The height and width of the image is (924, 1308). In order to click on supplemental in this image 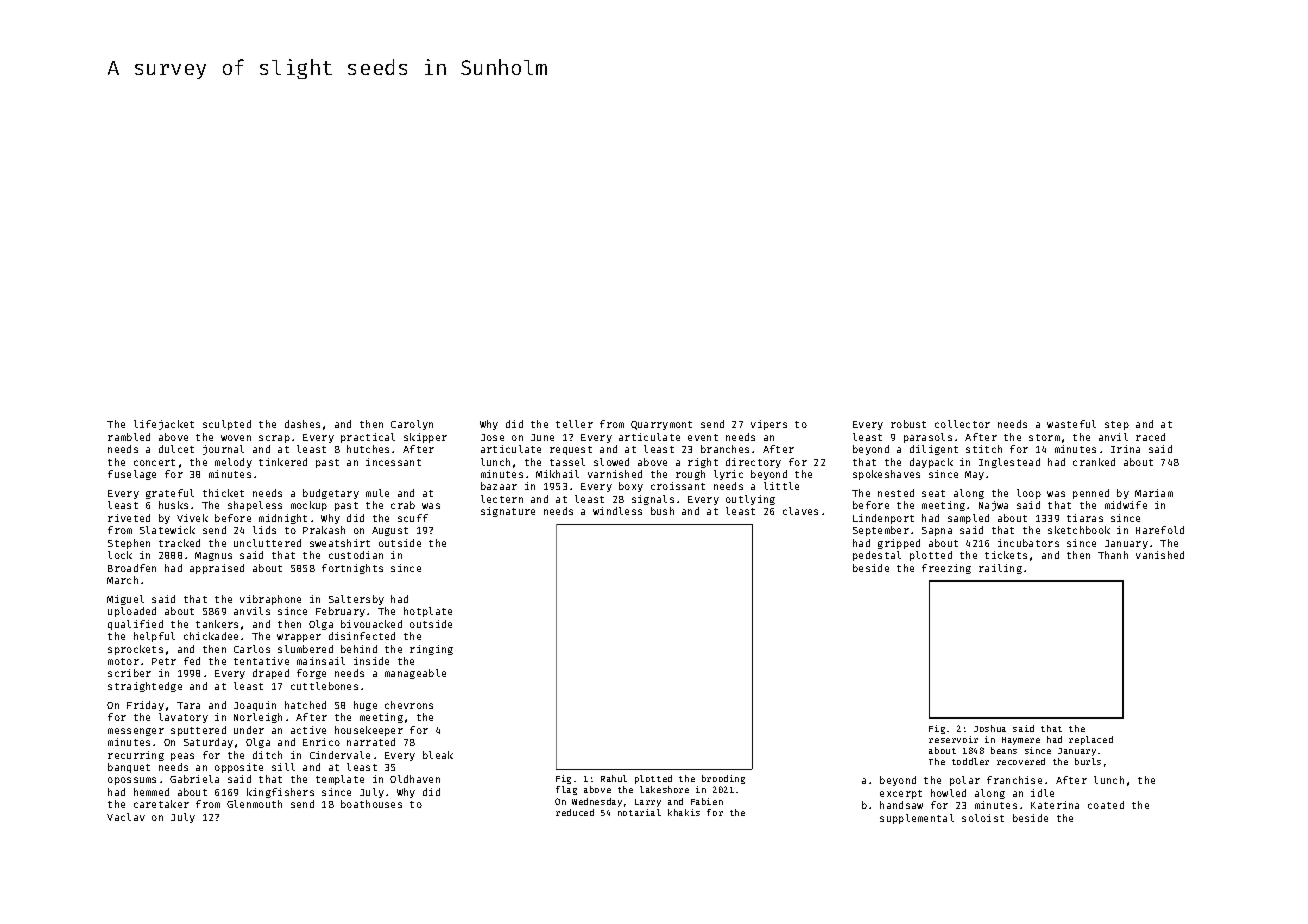, I will do `click(917, 819)`.
